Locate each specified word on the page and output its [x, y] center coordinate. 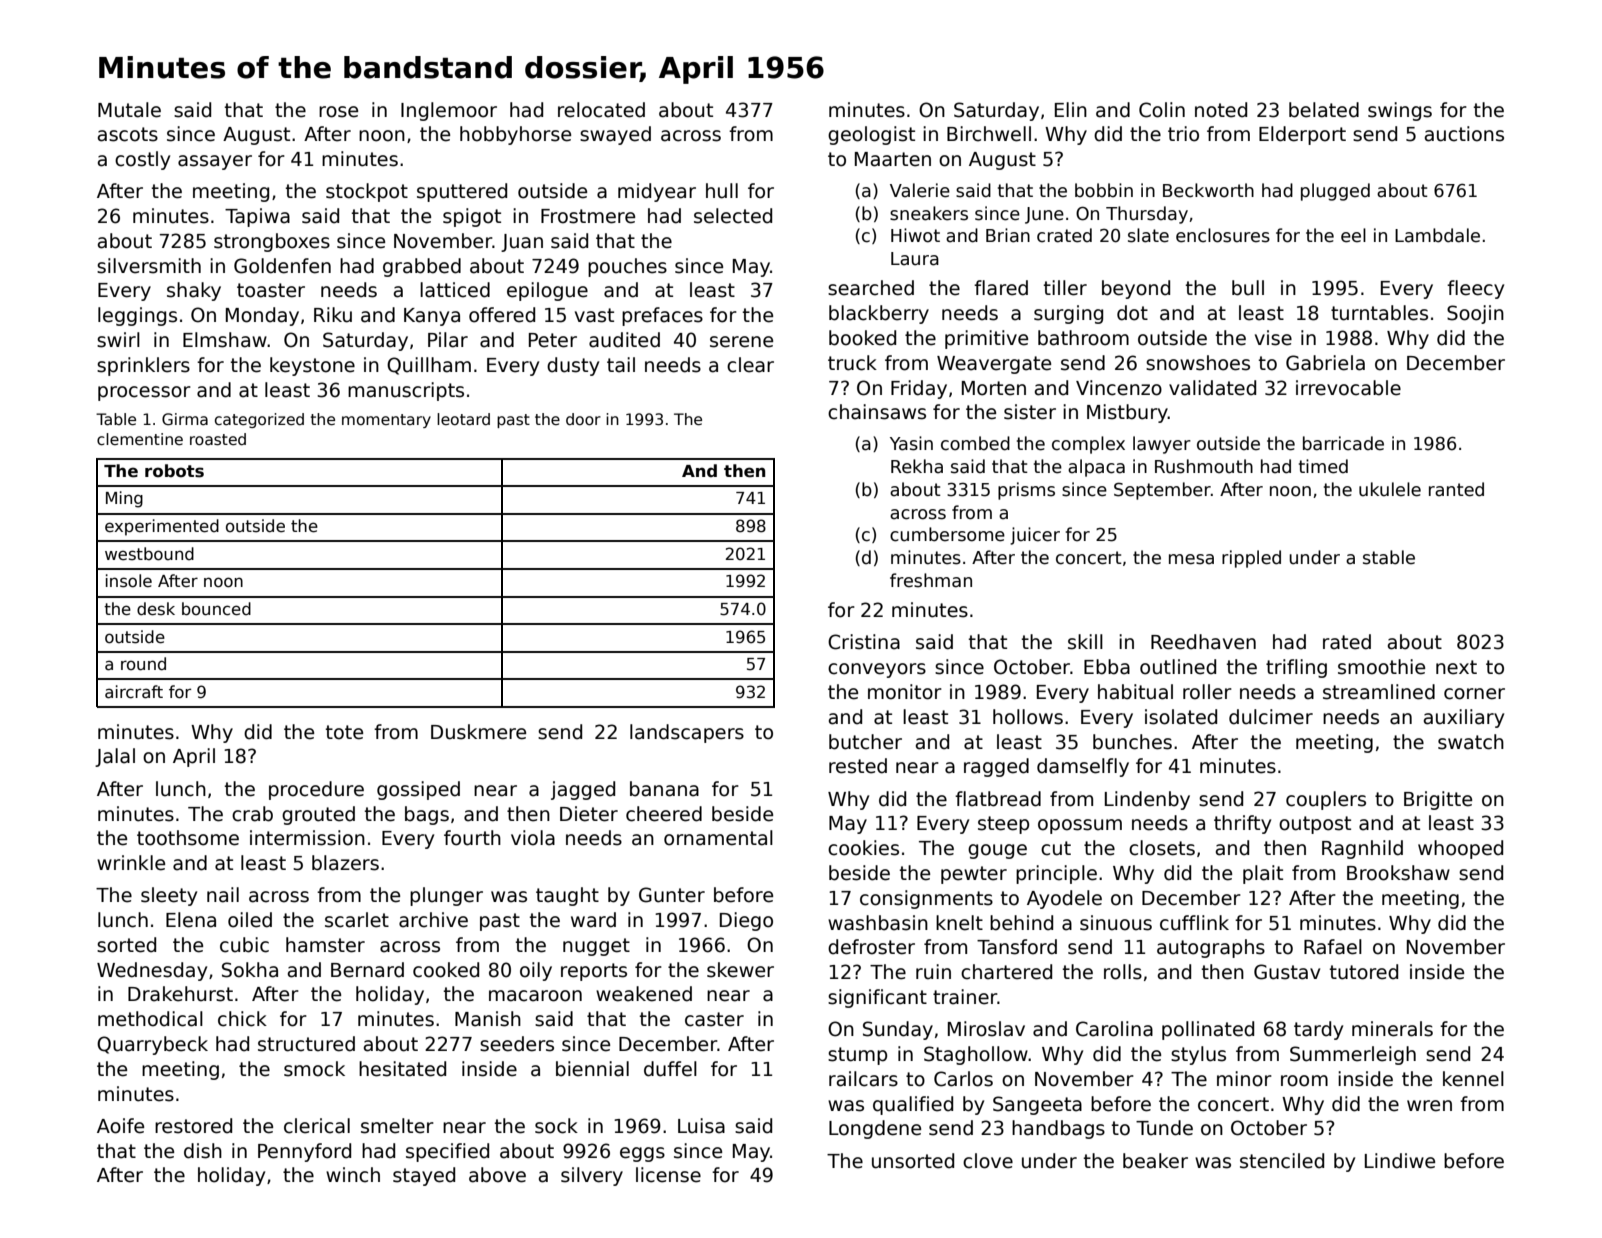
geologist [871, 135]
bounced [216, 609]
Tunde [1164, 1128]
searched [871, 288]
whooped [1460, 849]
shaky [194, 291]
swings [1400, 111]
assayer [215, 162]
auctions [1464, 134]
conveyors [877, 670]
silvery [592, 1176]
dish [203, 1151]
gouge [997, 851]
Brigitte [1438, 800]
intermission [307, 838]
